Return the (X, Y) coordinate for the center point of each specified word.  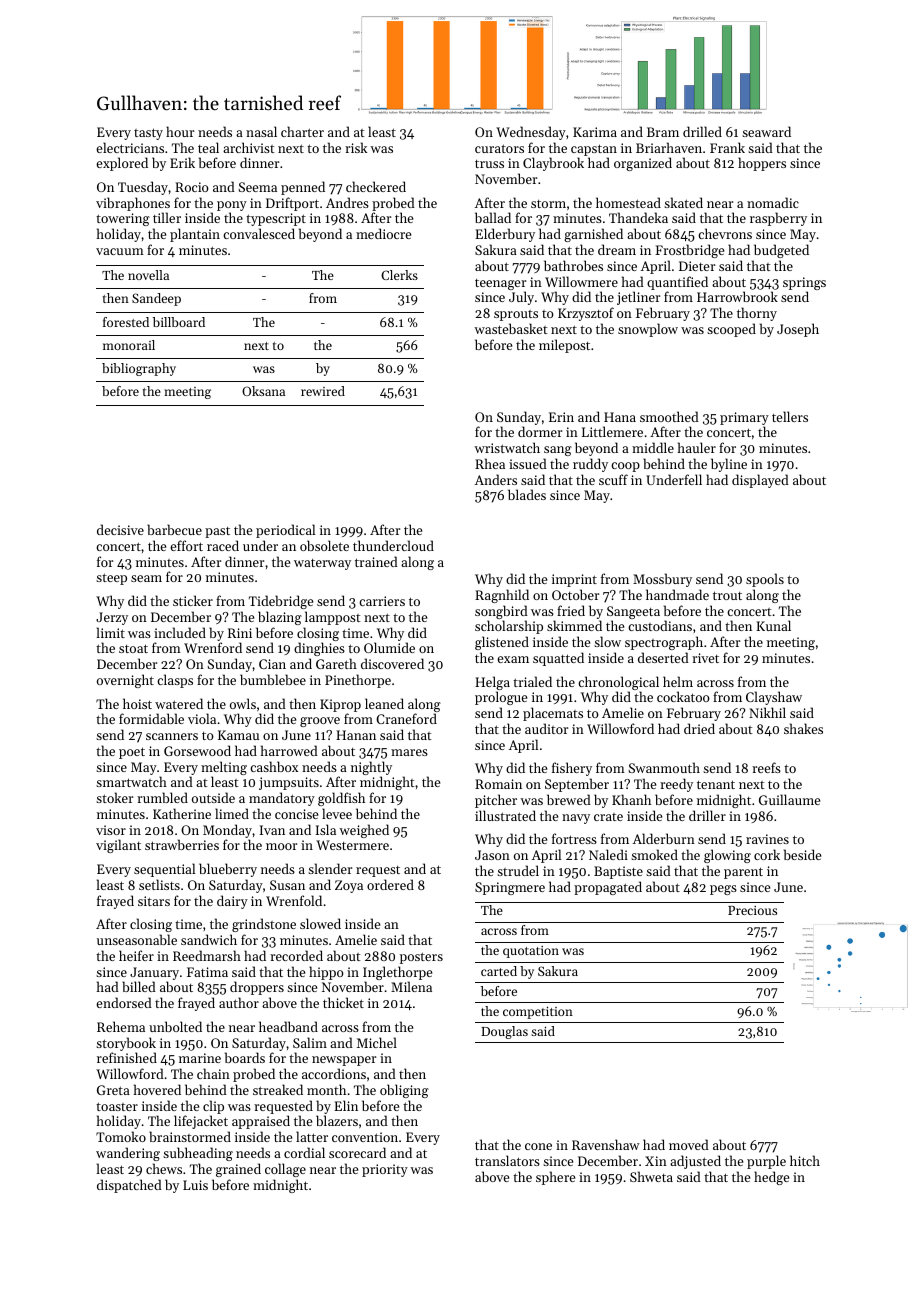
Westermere (352, 845)
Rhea (490, 463)
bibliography (139, 369)
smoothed (669, 416)
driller (707, 815)
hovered (157, 1089)
